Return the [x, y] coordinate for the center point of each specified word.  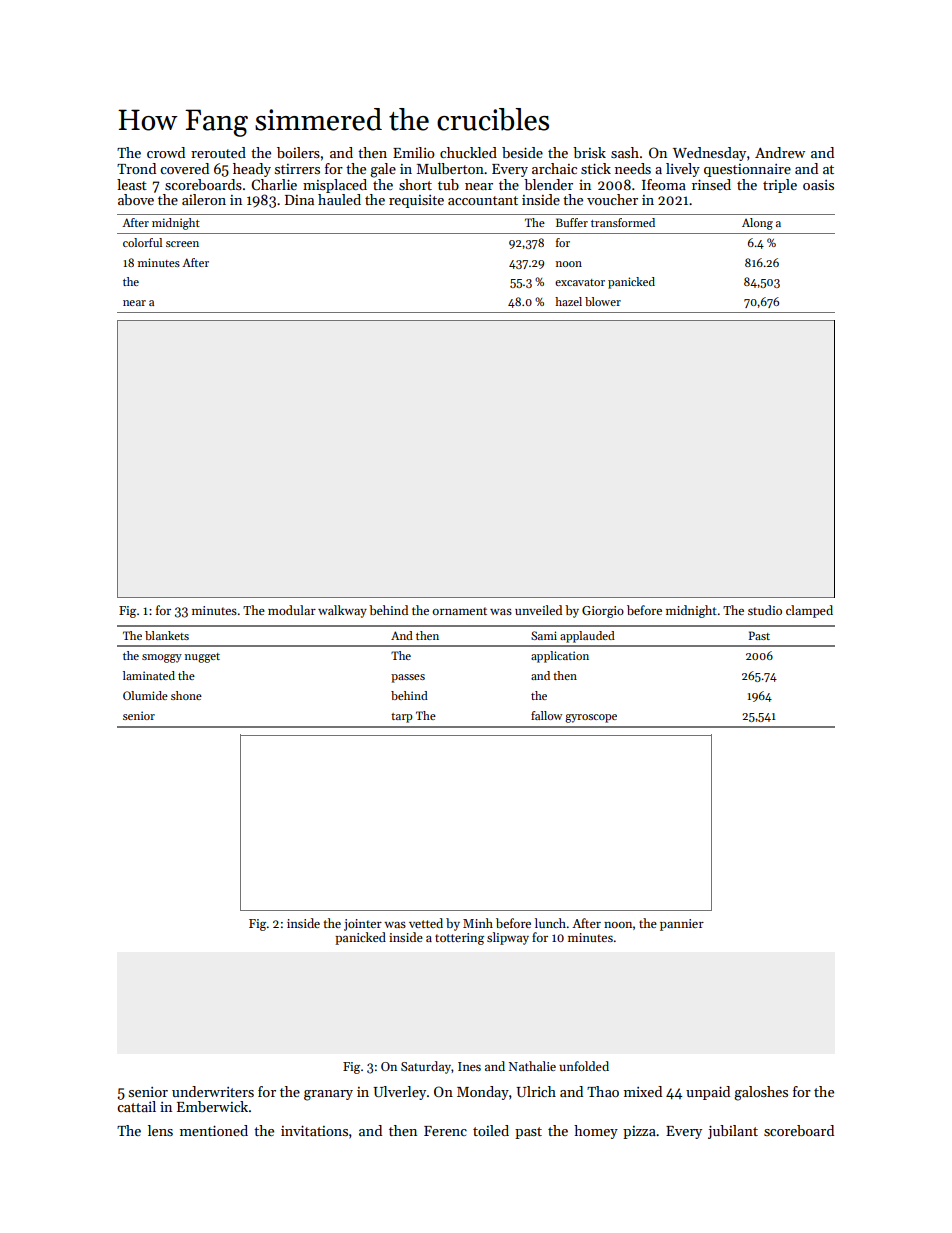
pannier [682, 925]
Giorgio [603, 612]
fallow [546, 715]
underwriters [213, 1091]
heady [252, 170]
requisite [416, 201]
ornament [460, 611]
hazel [568, 301]
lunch [550, 923]
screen [182, 244]
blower [603, 301]
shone [186, 695]
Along [757, 224]
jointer [363, 925]
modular [292, 610]
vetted [426, 923]
